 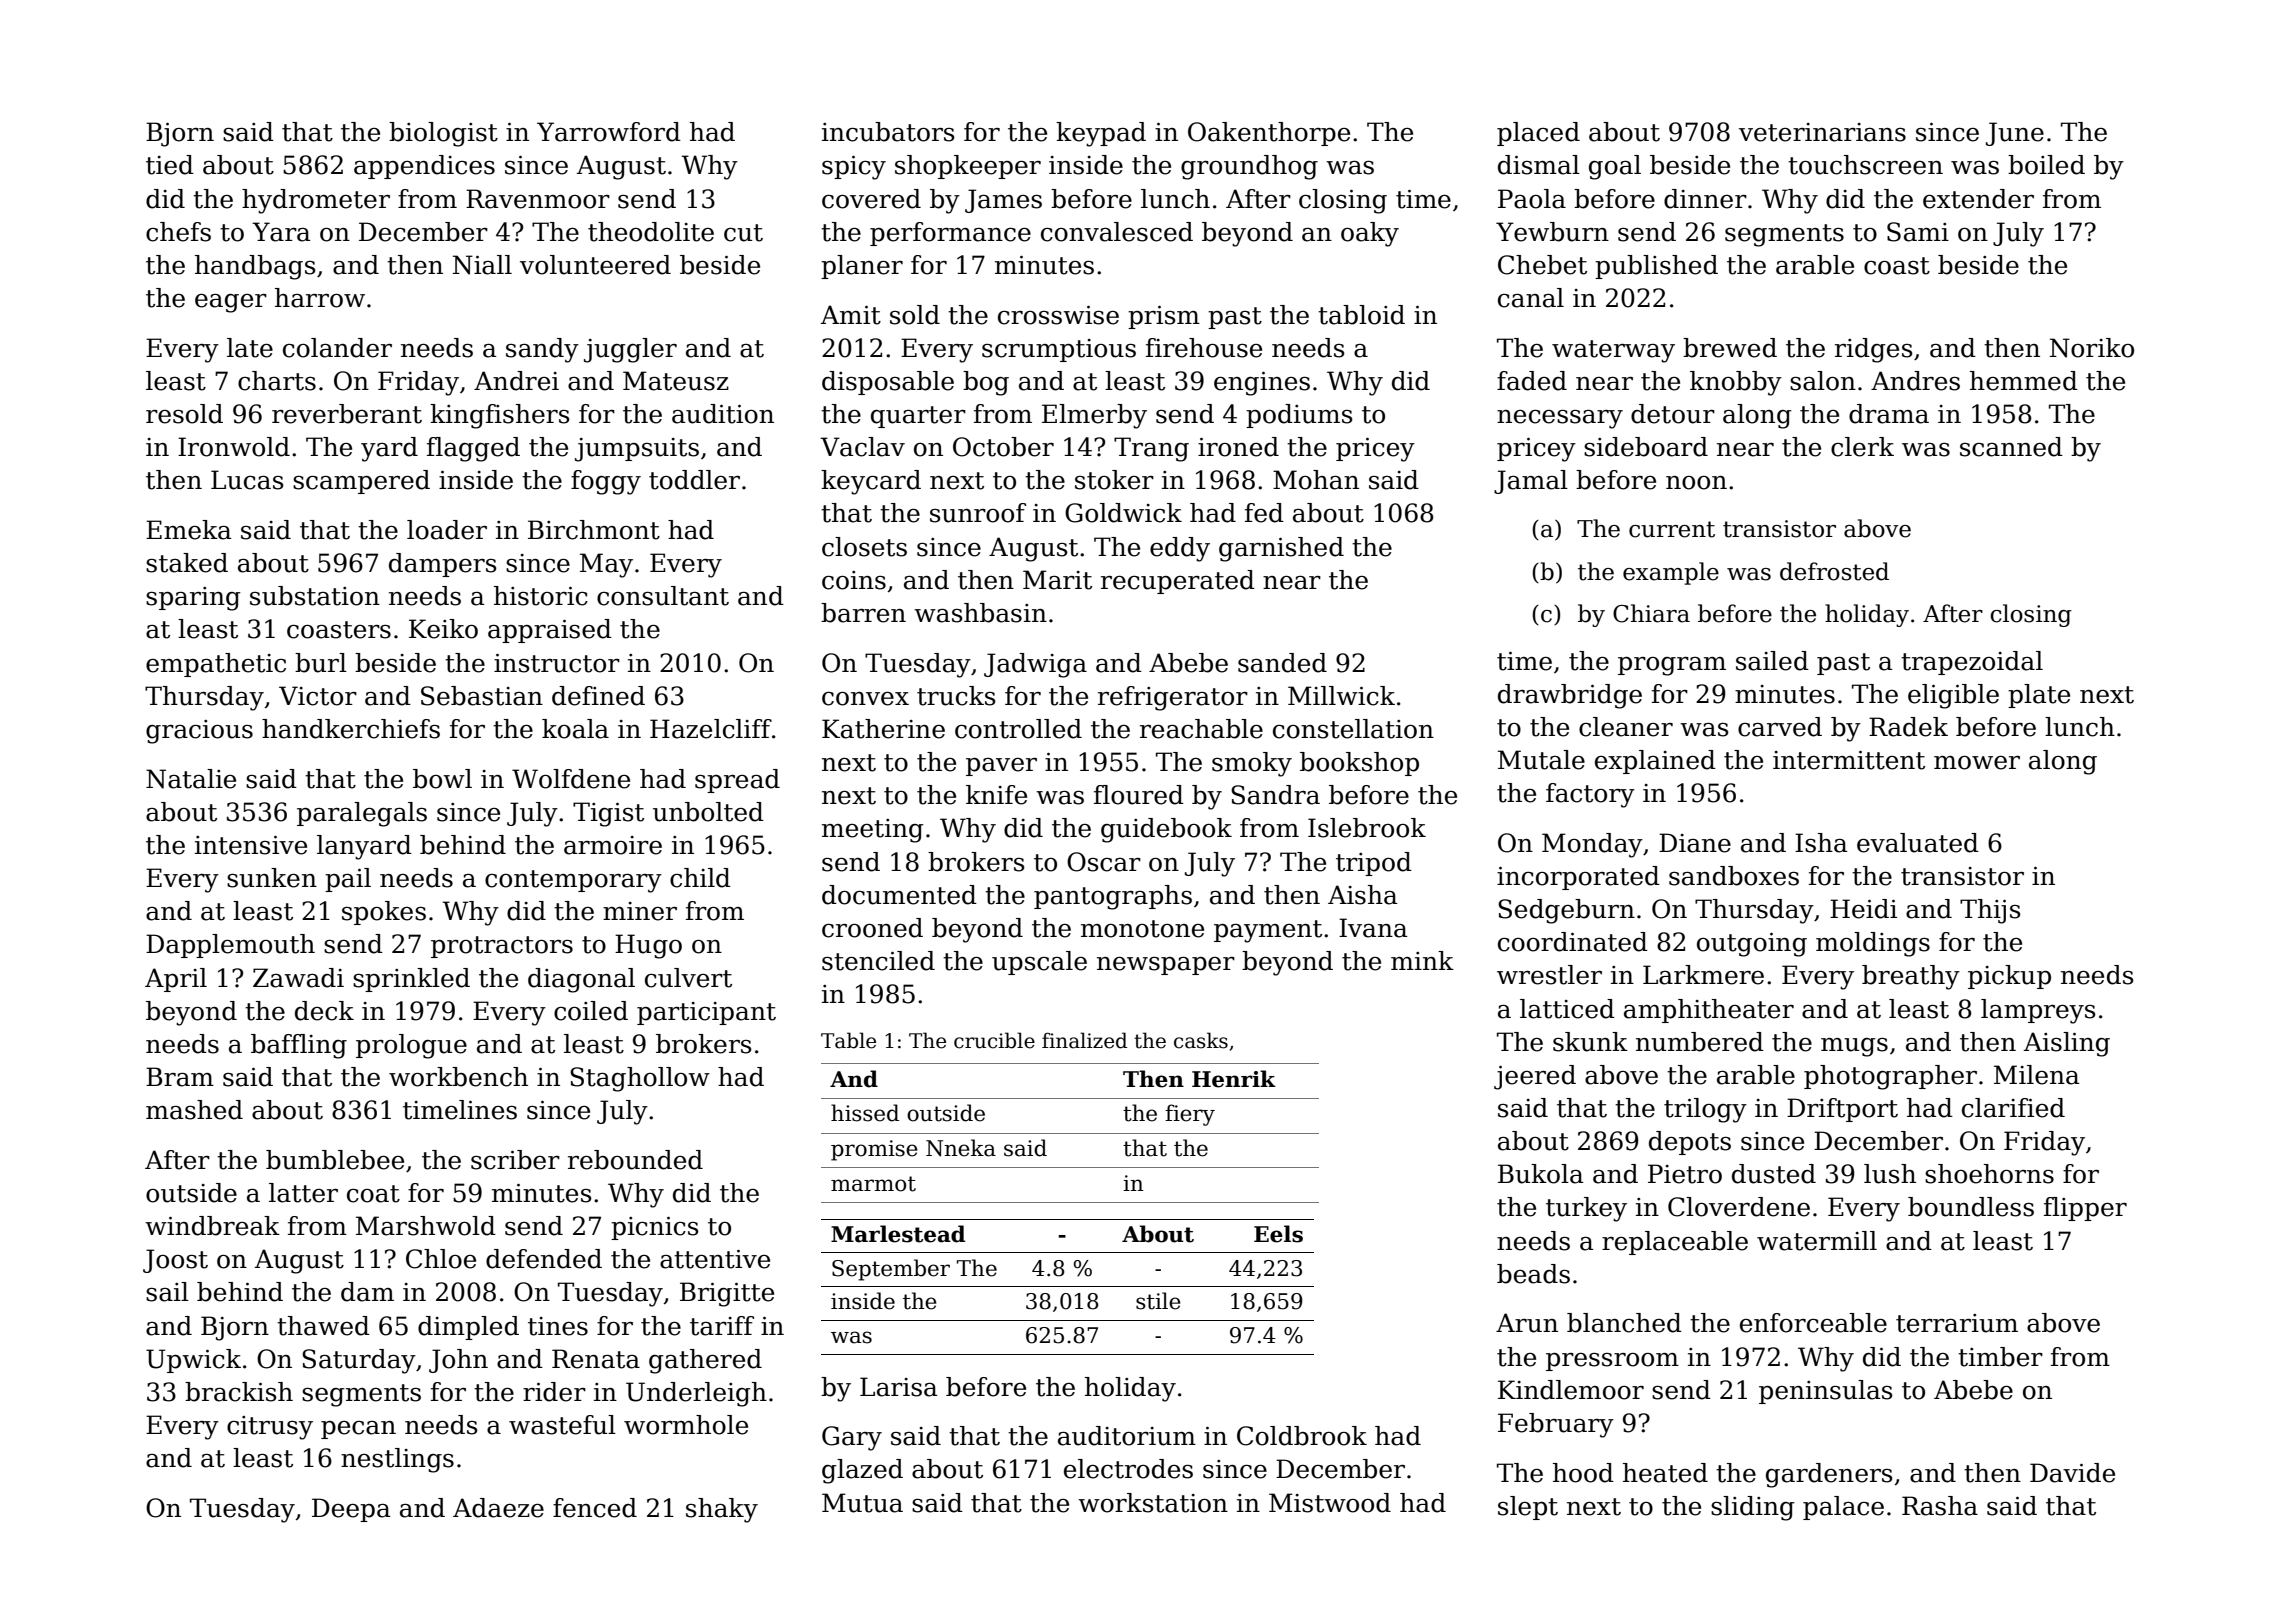 I want to click on Adaeze, so click(x=498, y=1508).
